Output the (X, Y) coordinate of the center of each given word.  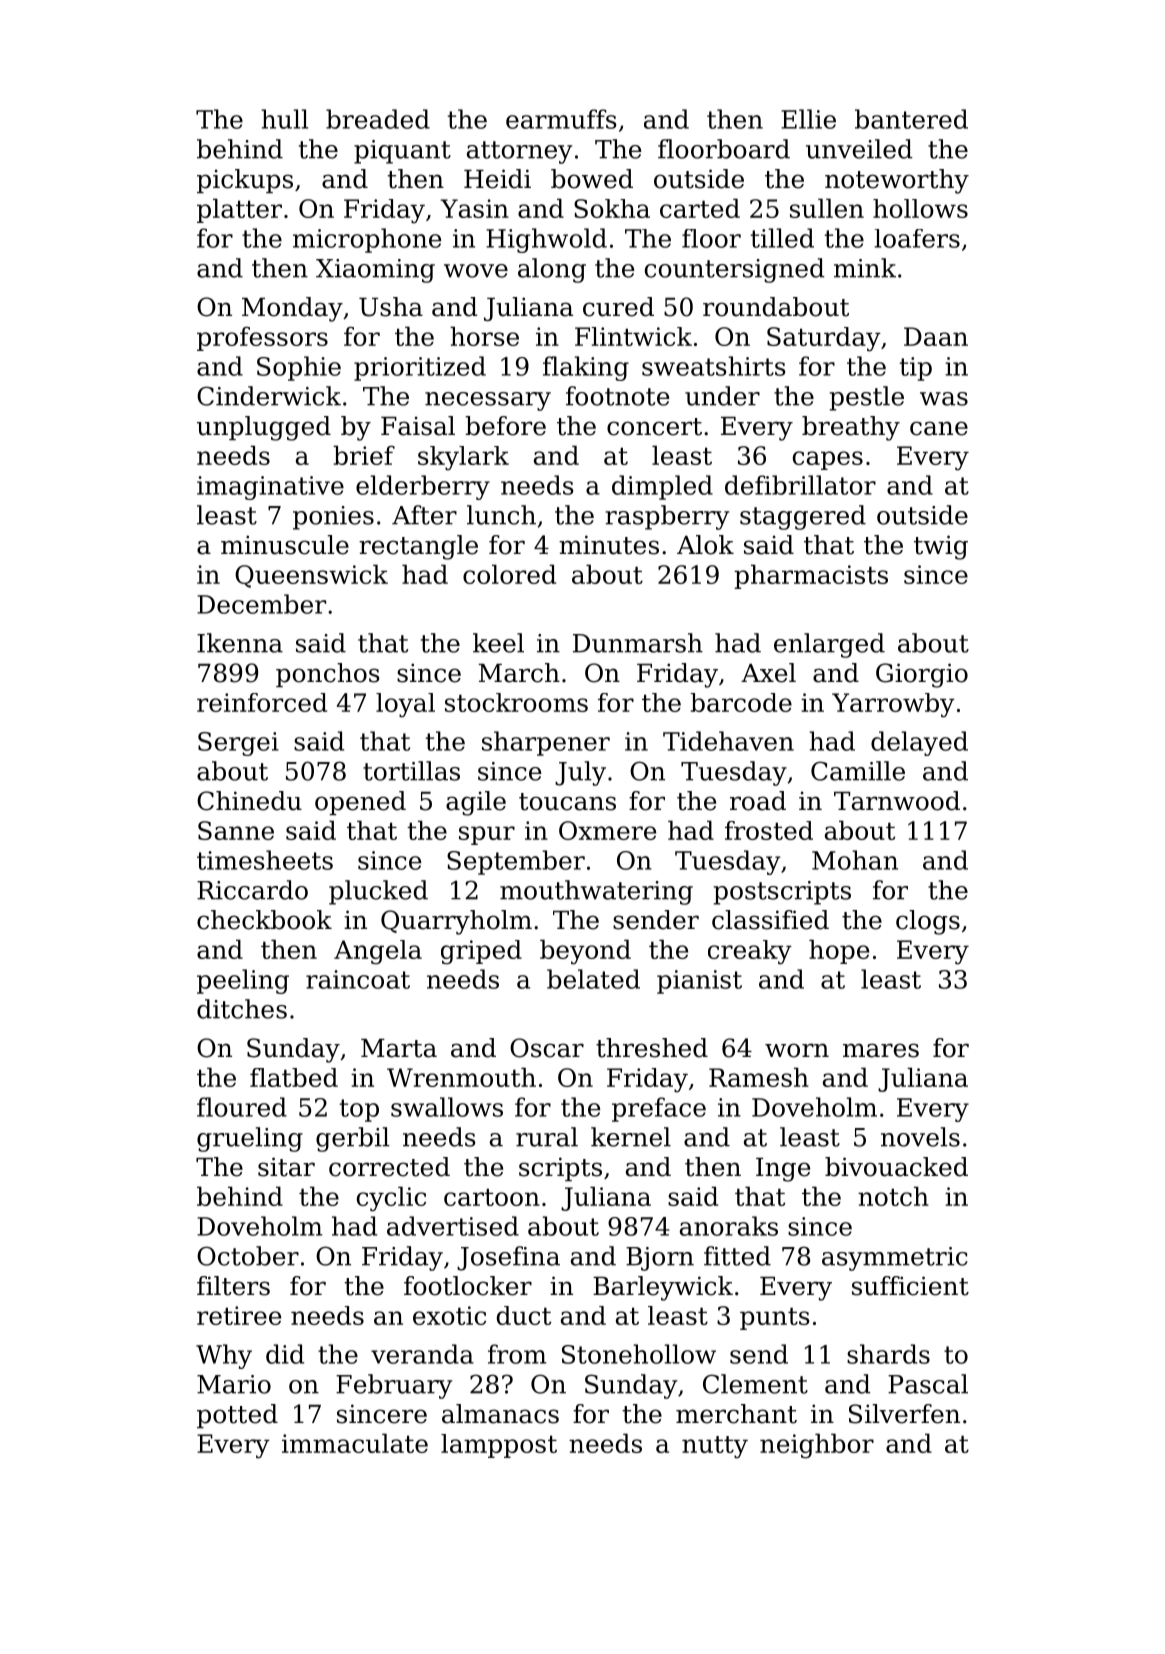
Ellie (808, 119)
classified (770, 920)
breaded (378, 119)
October (248, 1256)
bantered (911, 119)
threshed (652, 1048)
